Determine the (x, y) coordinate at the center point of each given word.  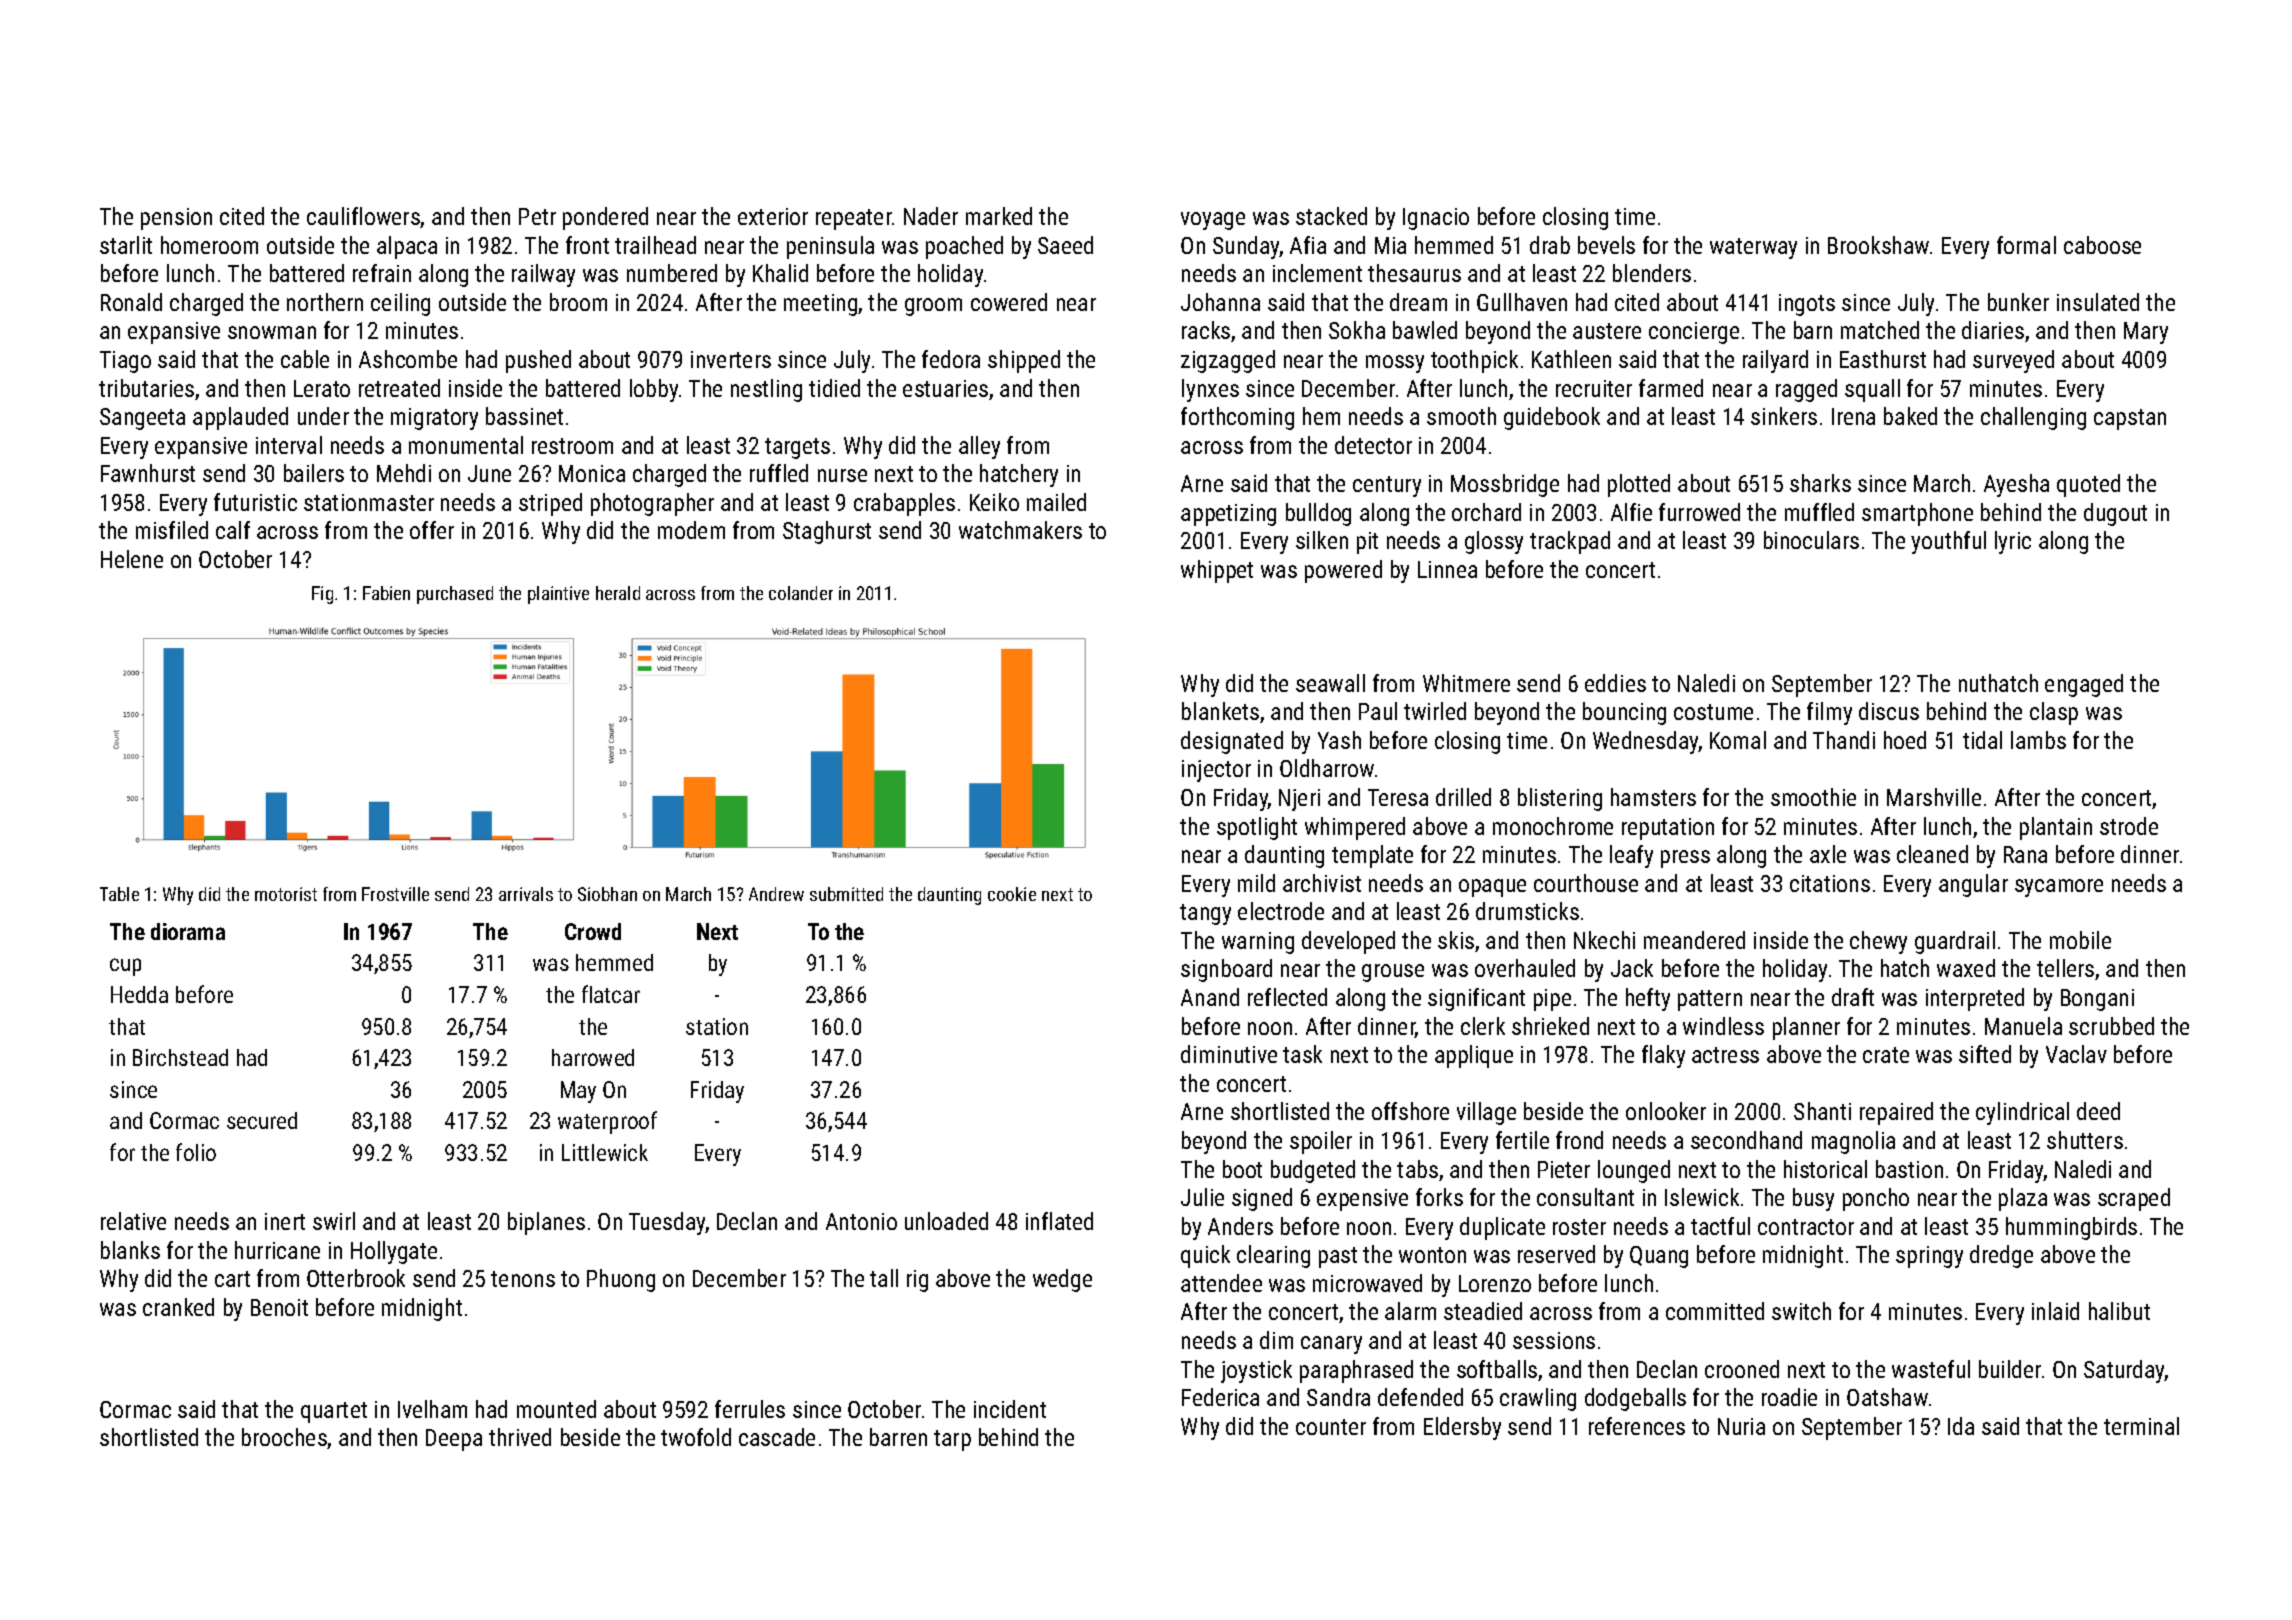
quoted (2088, 485)
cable (305, 359)
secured (262, 1120)
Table (119, 894)
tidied (834, 388)
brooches (285, 1438)
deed (2098, 1111)
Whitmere (1466, 683)
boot (1242, 1169)
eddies (1615, 683)
